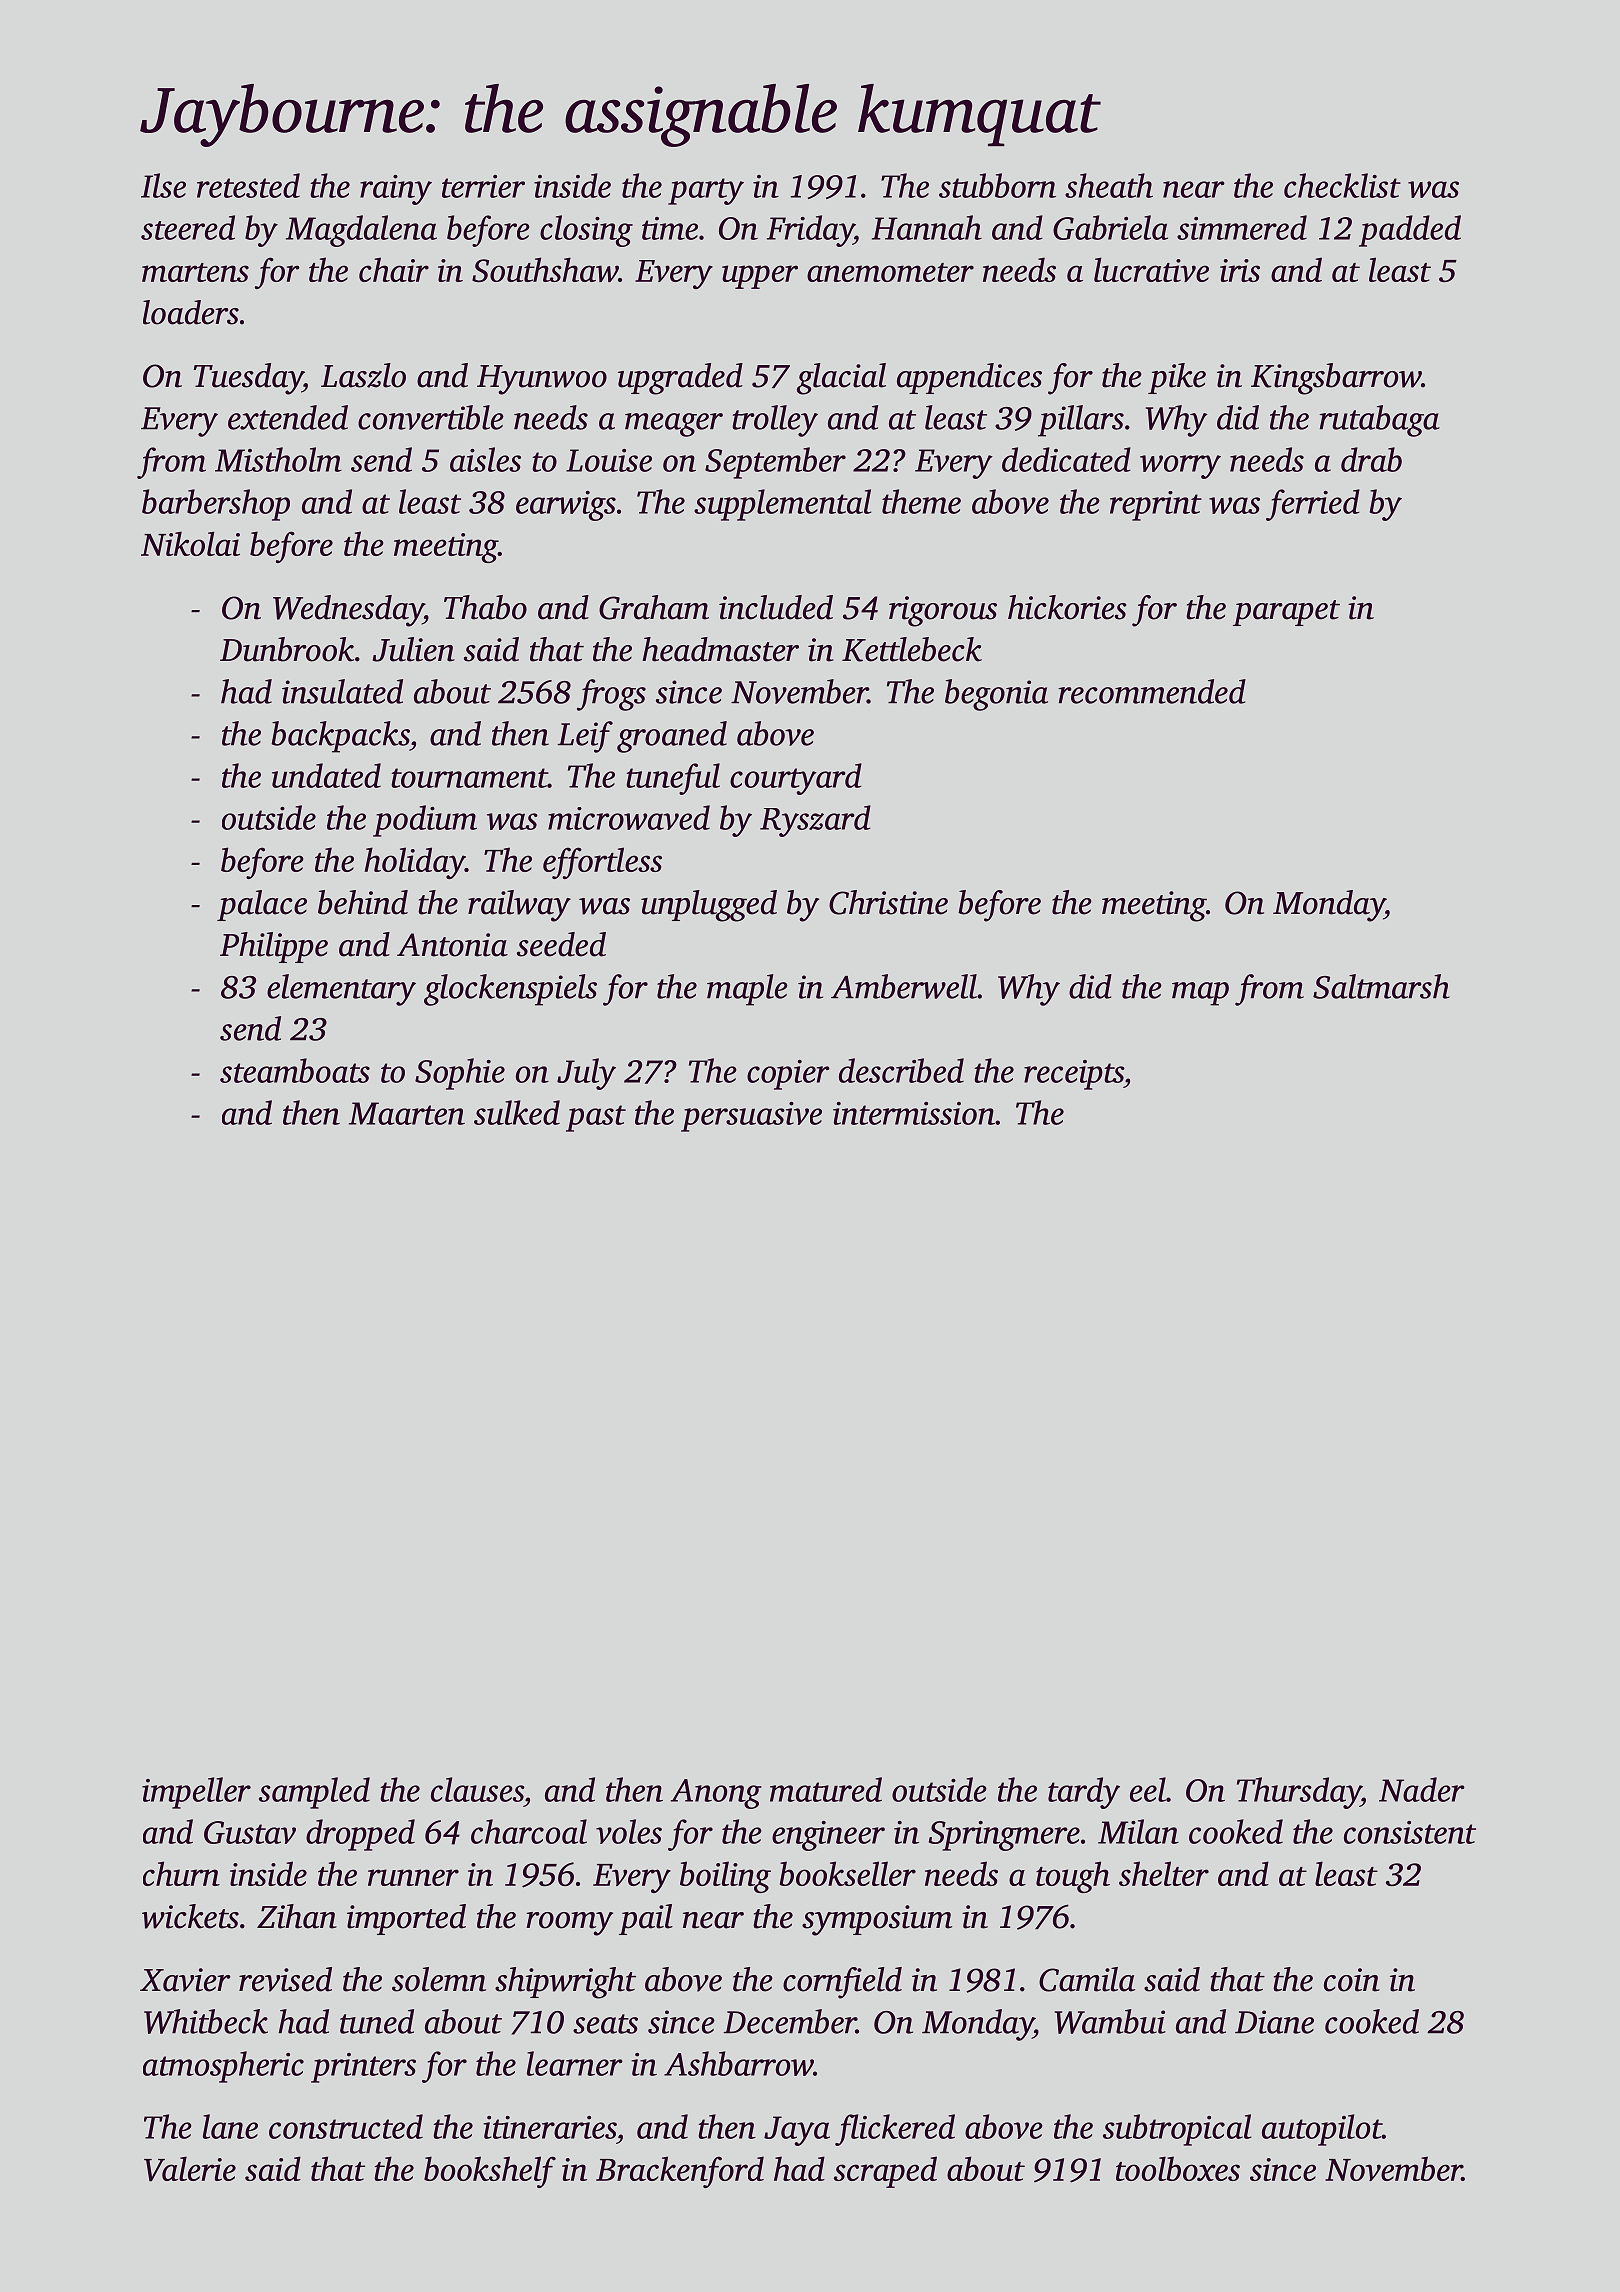  I want to click on matured, so click(826, 1789).
